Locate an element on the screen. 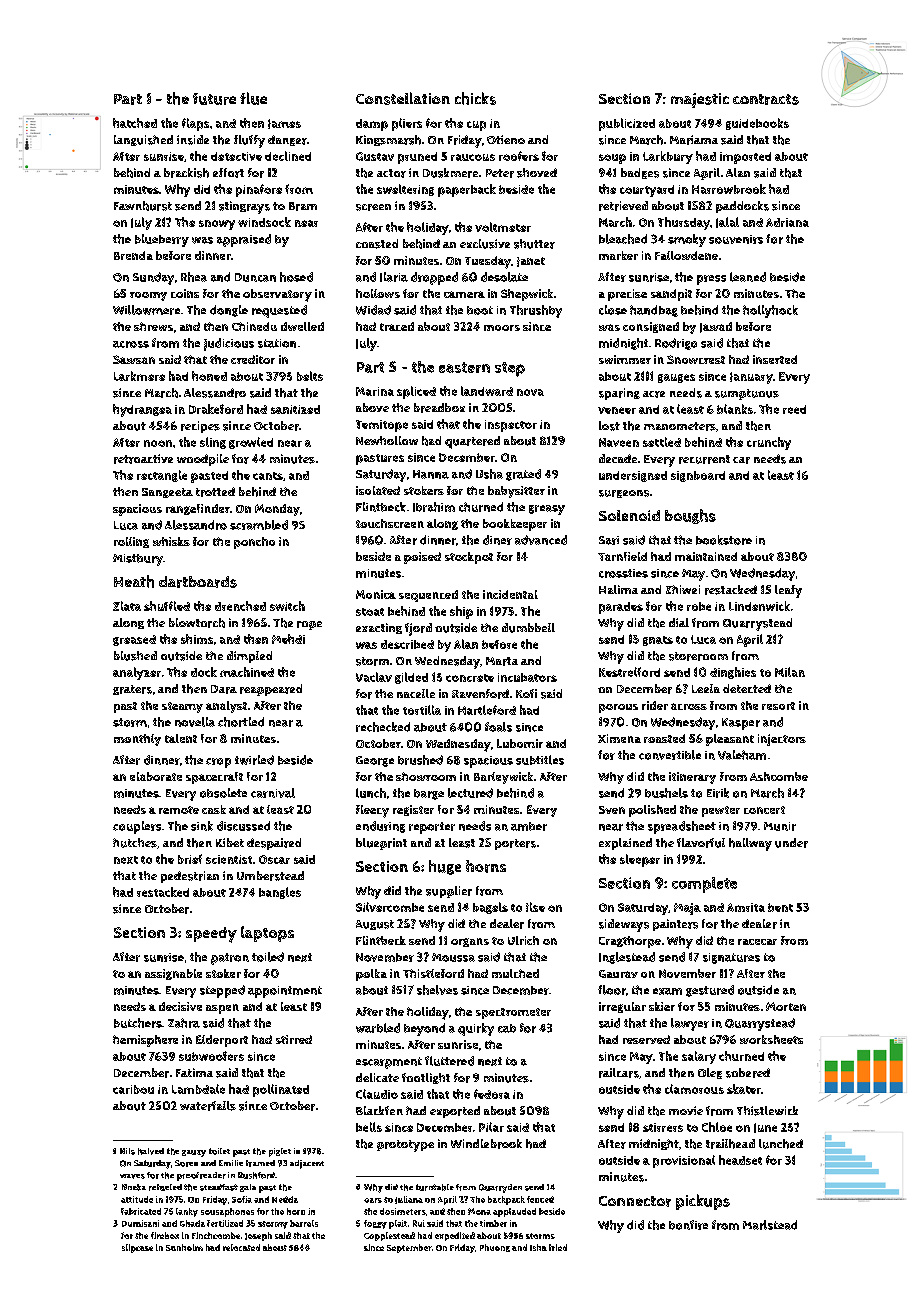 The image size is (924, 1308). Nils is located at coordinates (127, 1151).
